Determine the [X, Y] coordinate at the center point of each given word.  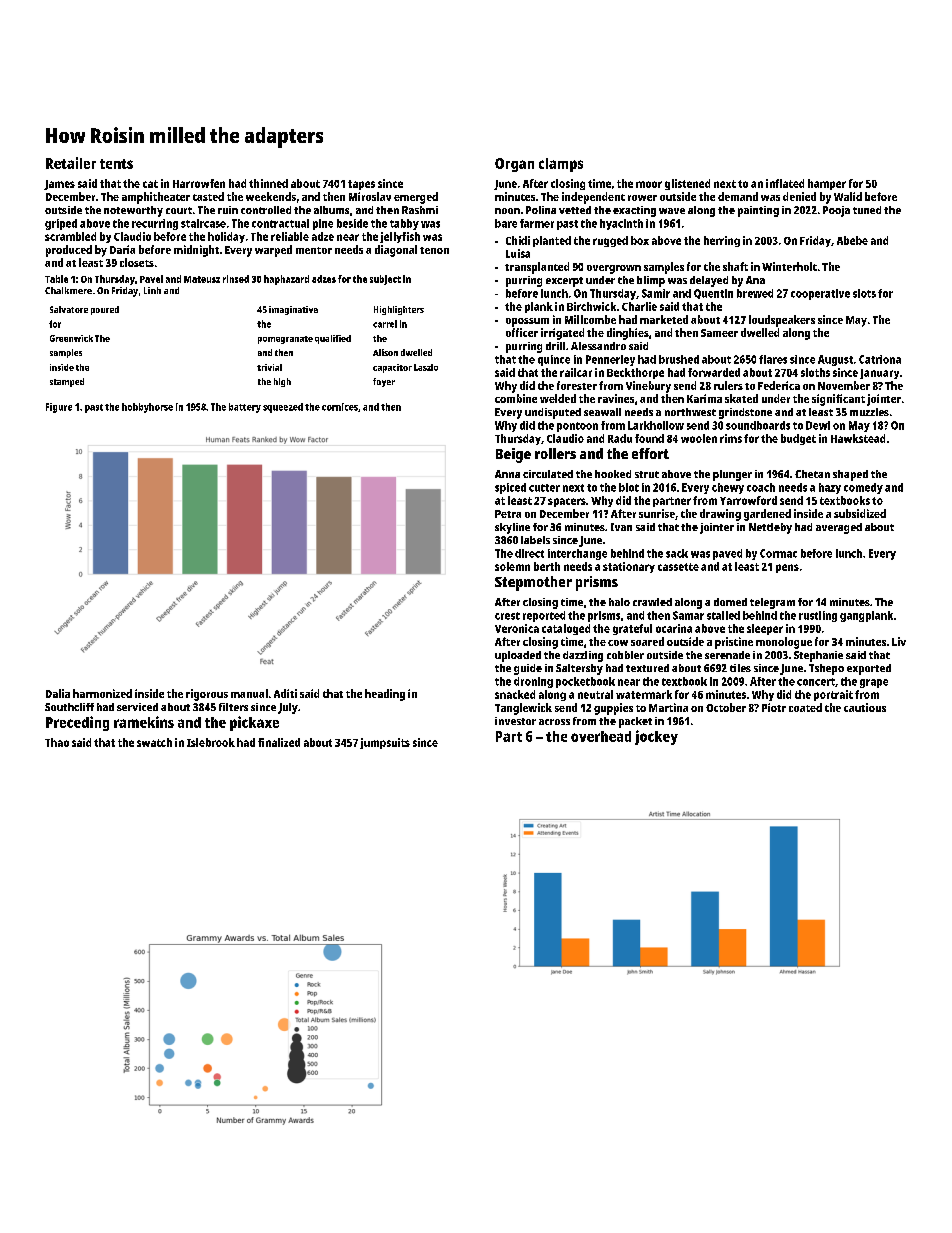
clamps [561, 165]
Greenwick [71, 338]
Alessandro [598, 346]
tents [116, 164]
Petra [508, 514]
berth [547, 566]
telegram [772, 603]
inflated [785, 183]
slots [864, 293]
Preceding [77, 723]
